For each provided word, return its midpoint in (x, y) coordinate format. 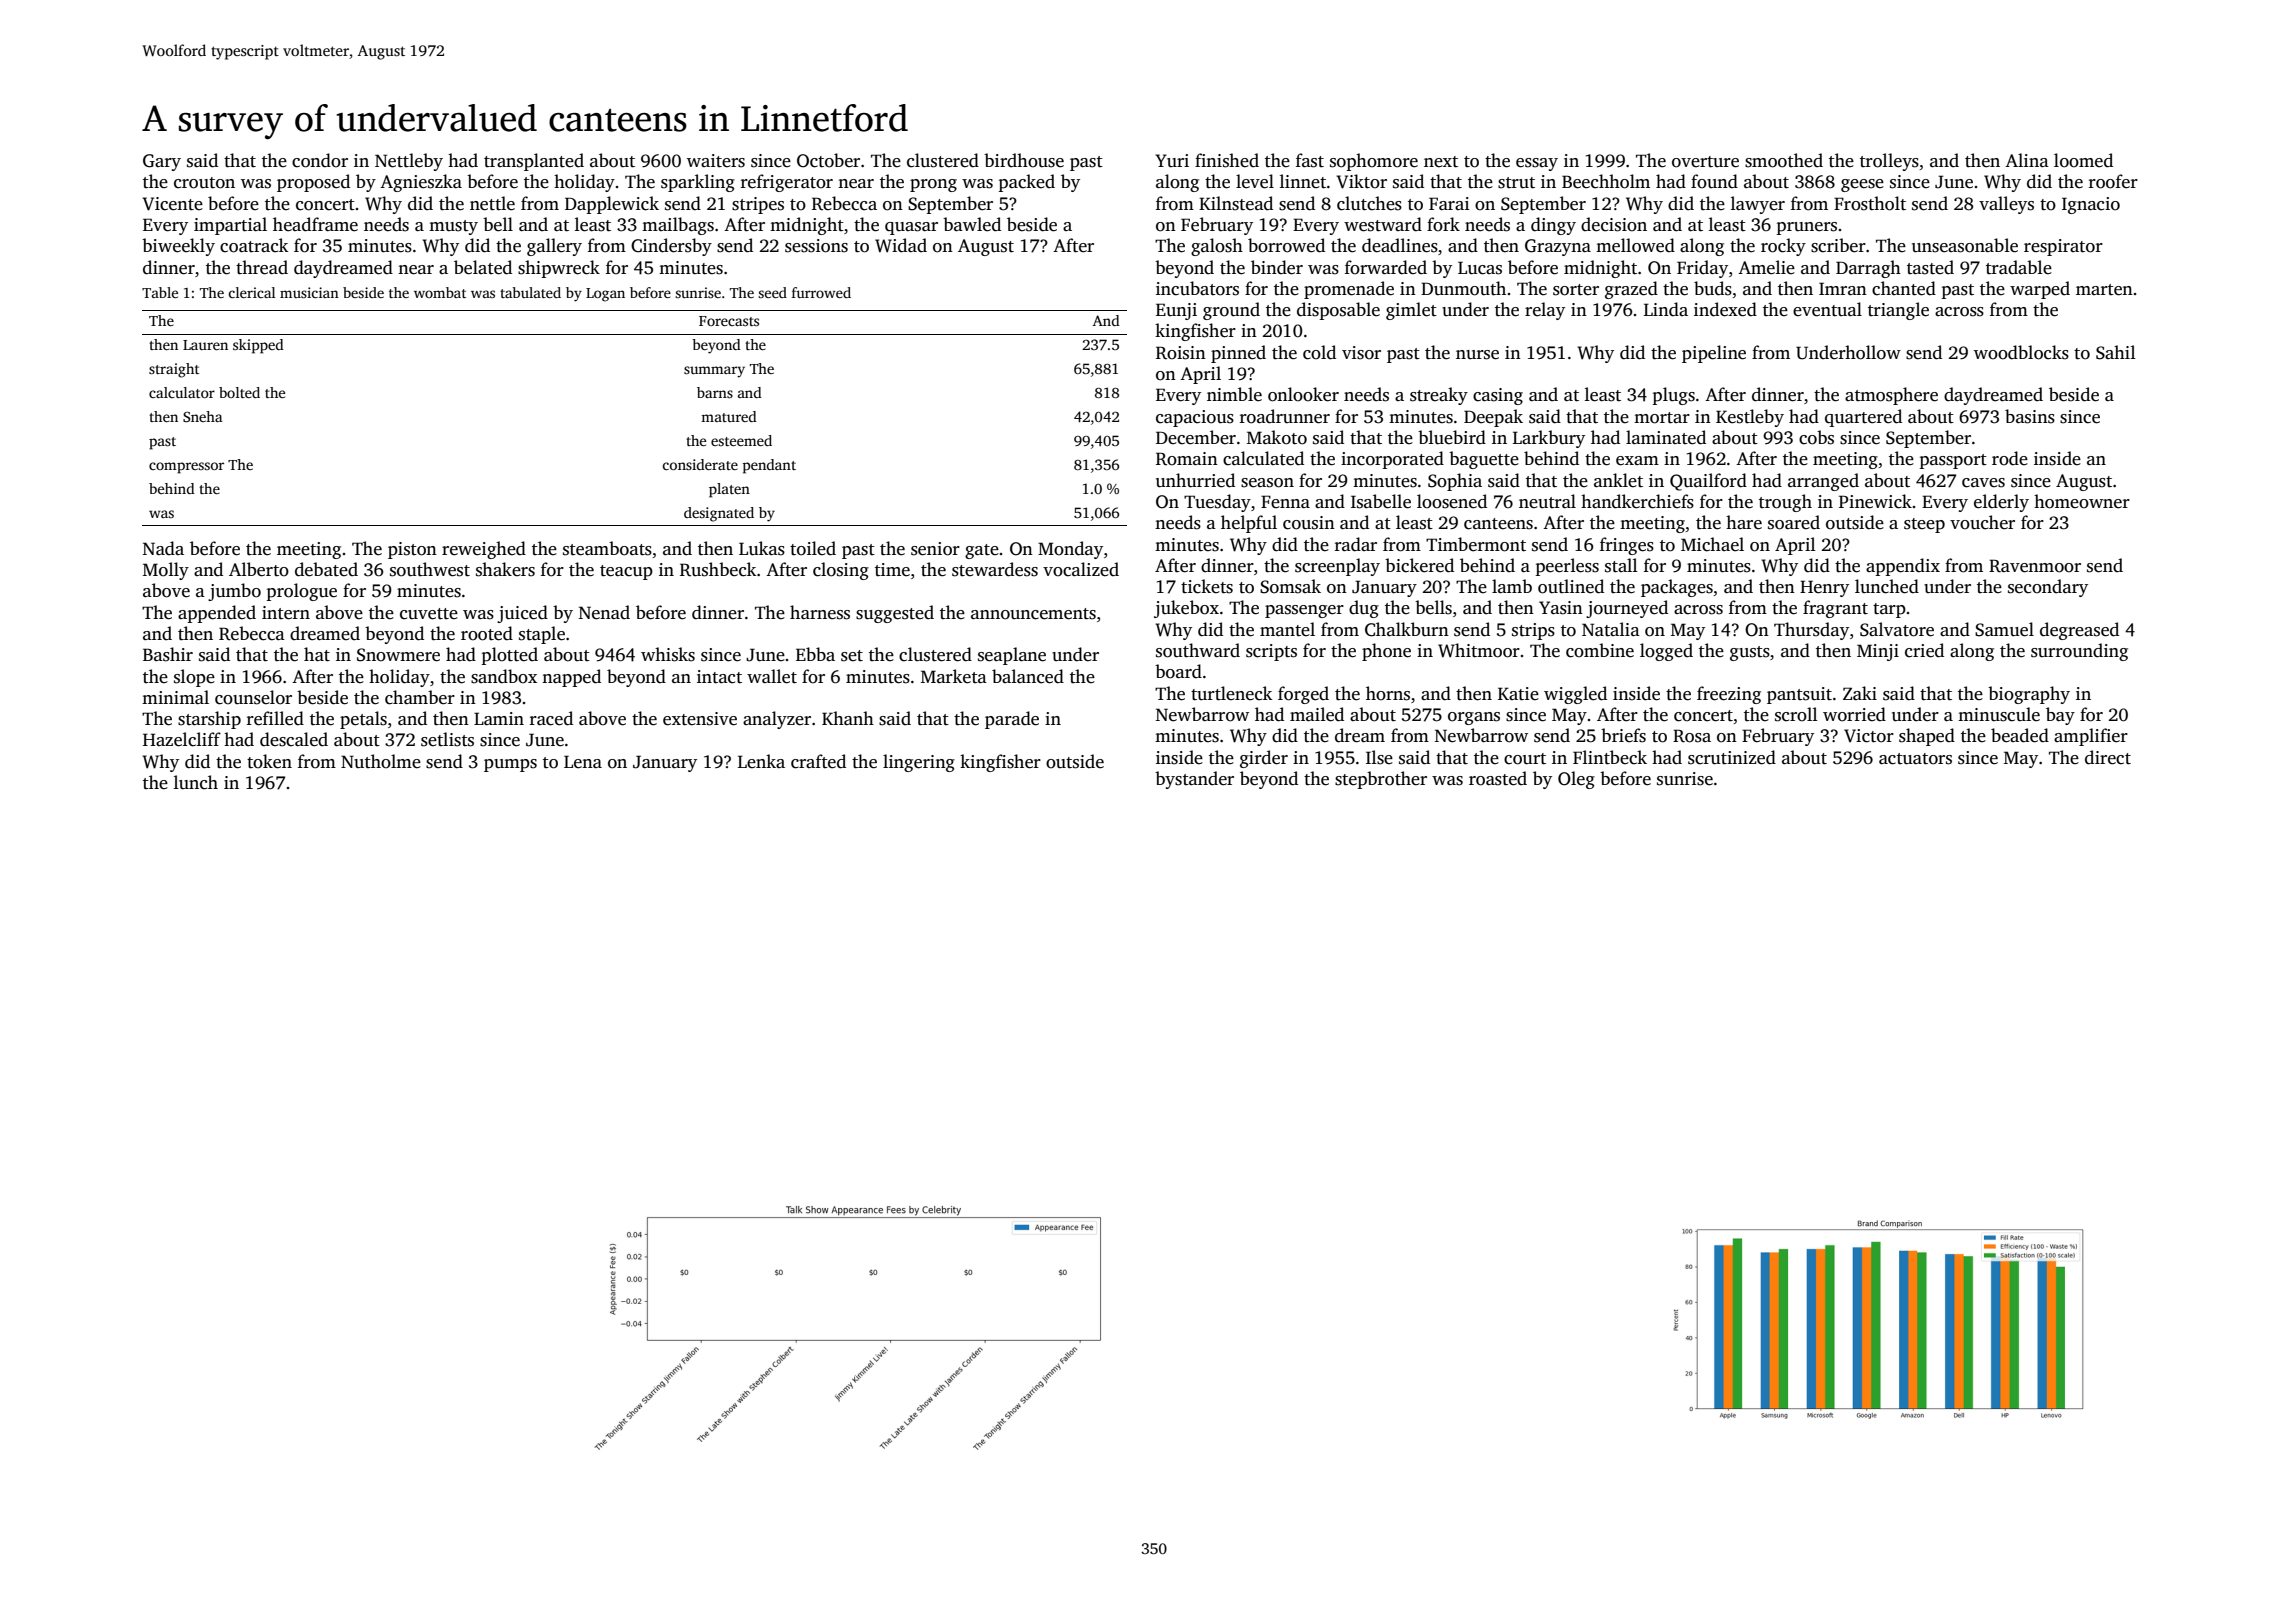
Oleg (1576, 780)
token (269, 761)
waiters (716, 161)
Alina (2027, 160)
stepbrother (1381, 780)
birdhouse (1024, 160)
